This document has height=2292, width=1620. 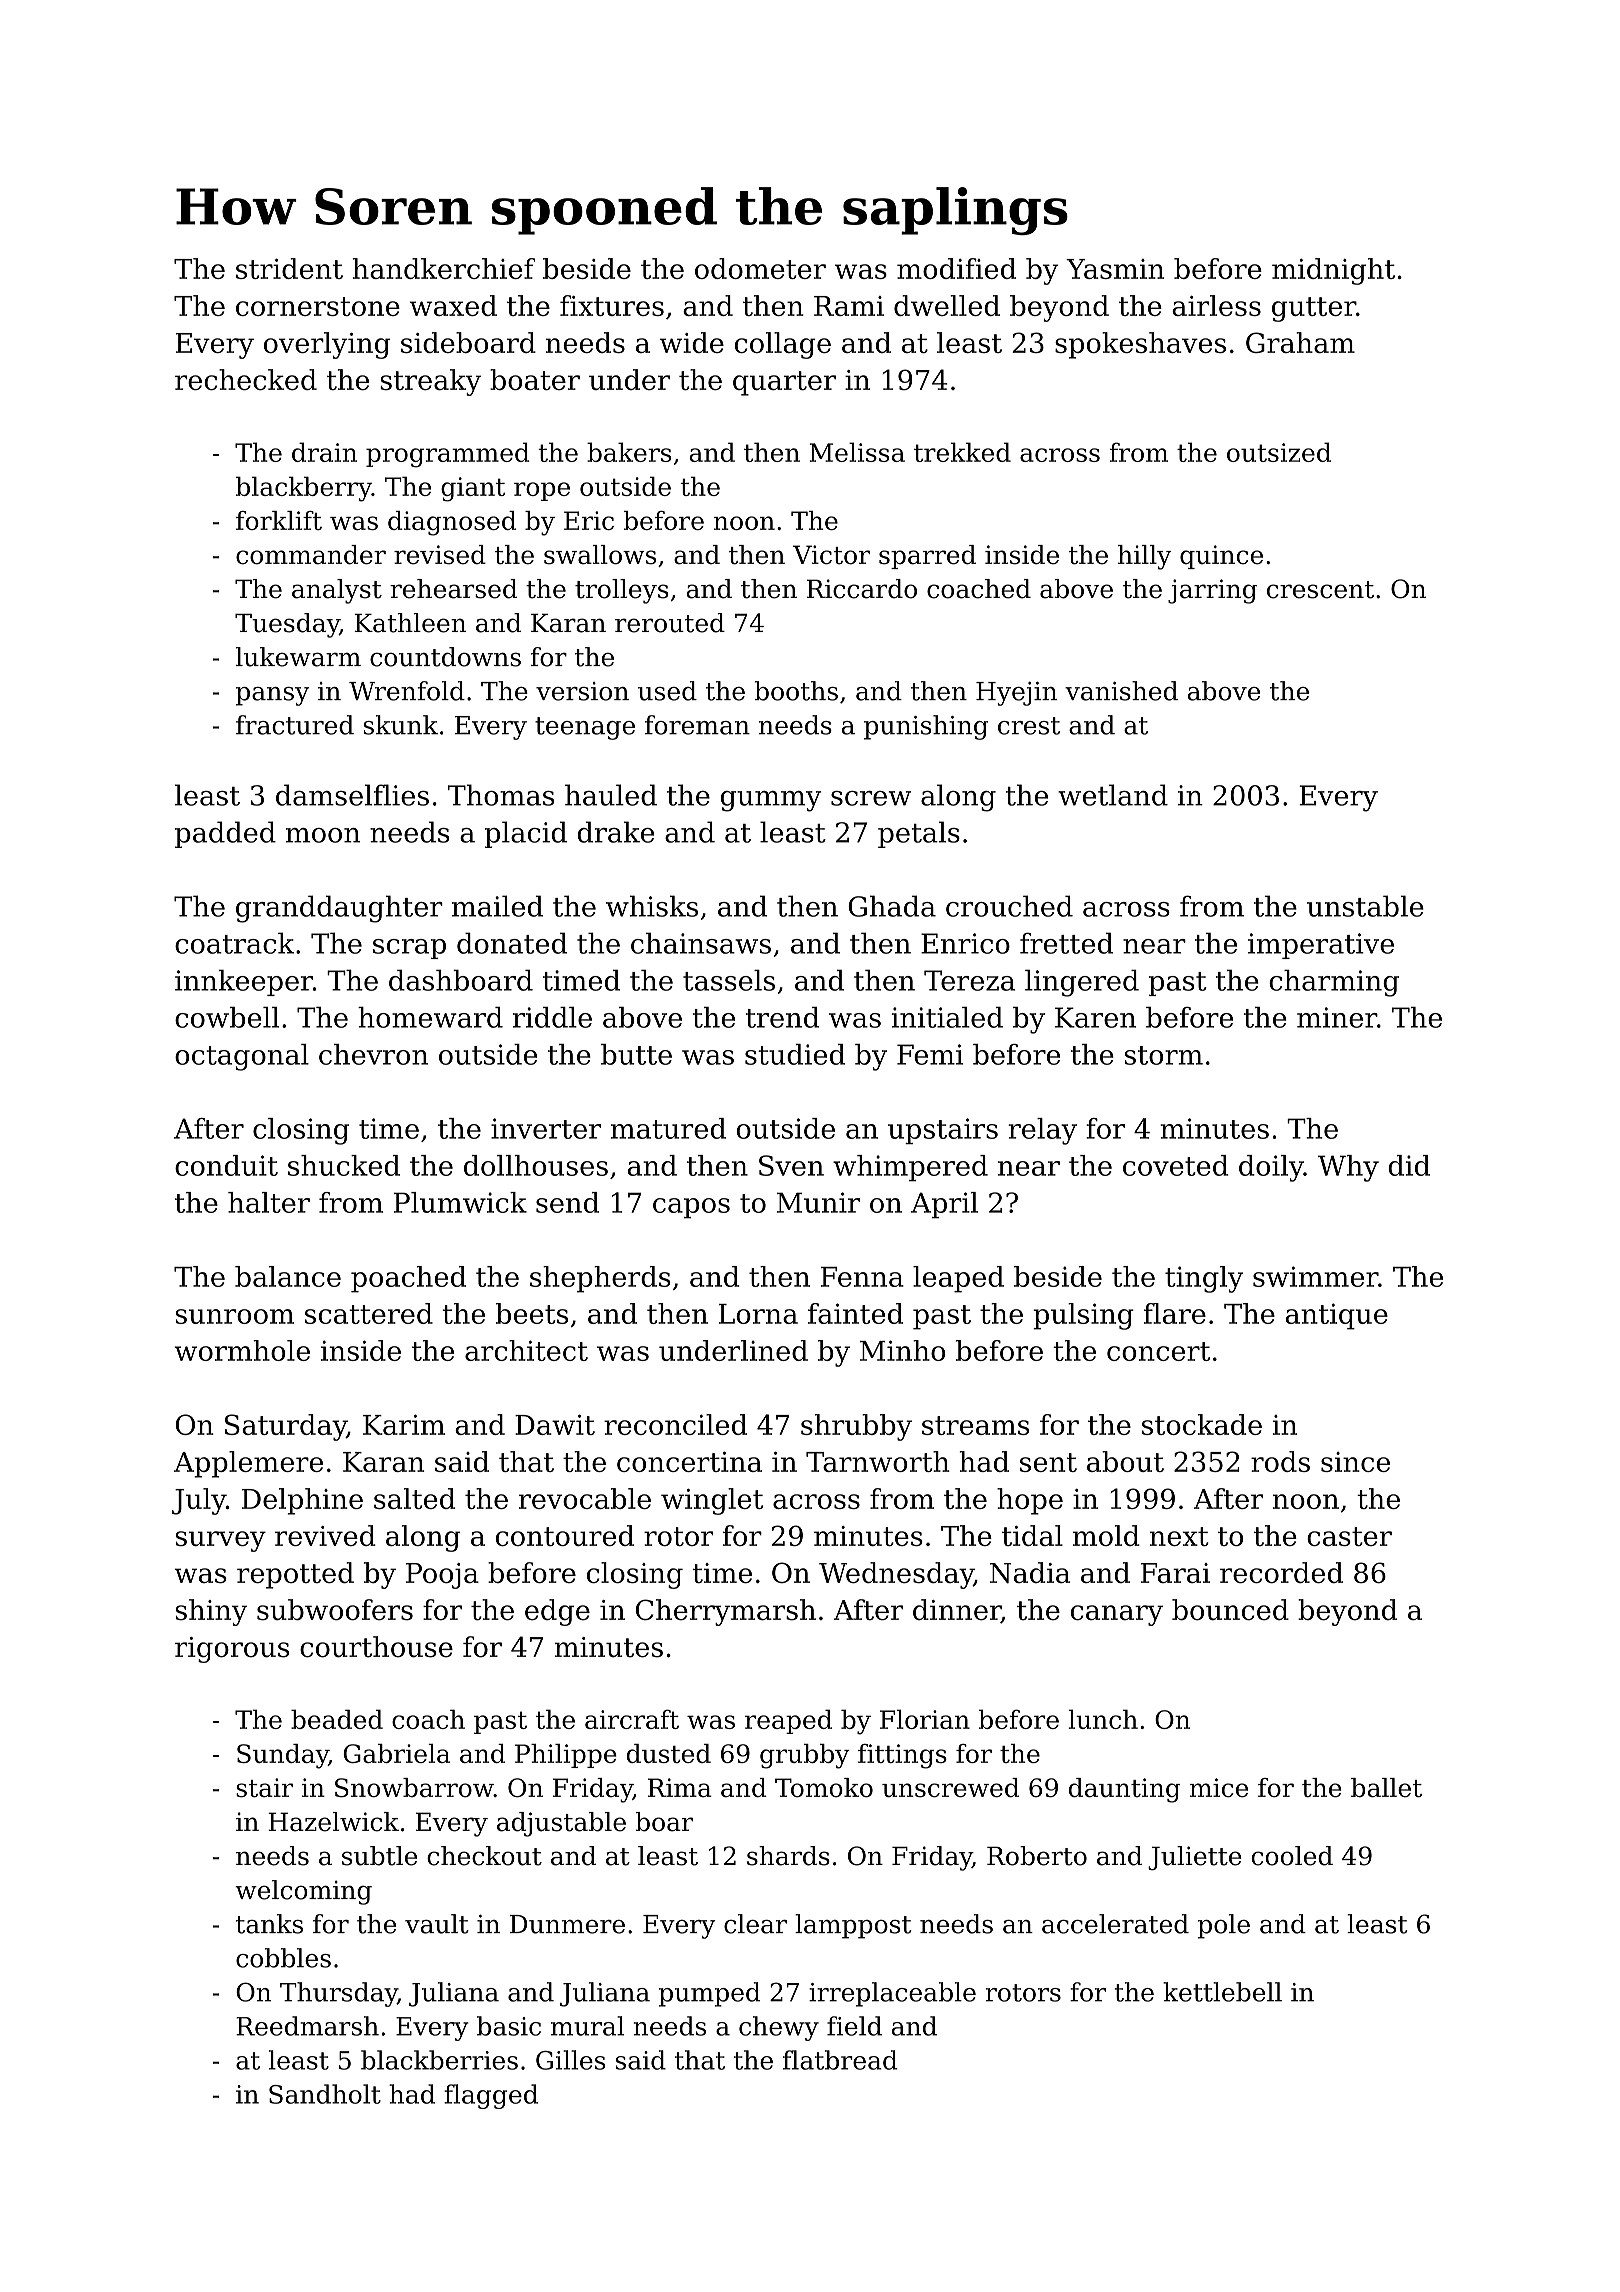 What do you see at coordinates (409, 949) in the document?
I see `scrap` at bounding box center [409, 949].
